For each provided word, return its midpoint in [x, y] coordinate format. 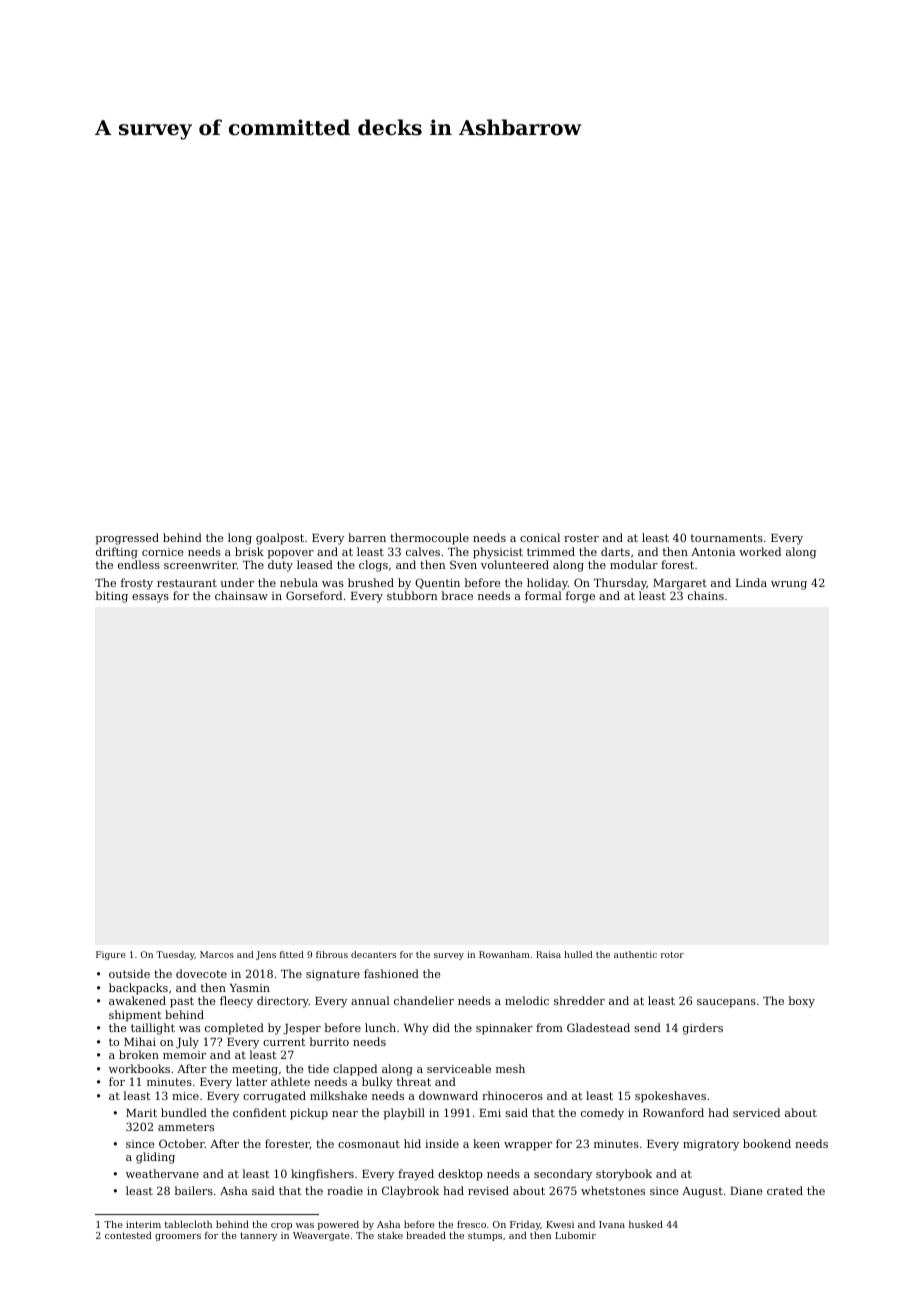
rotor [672, 955]
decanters [373, 954]
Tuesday [175, 955]
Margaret [680, 584]
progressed [127, 539]
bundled [184, 1112]
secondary [563, 1175]
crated [785, 1190]
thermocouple [429, 539]
